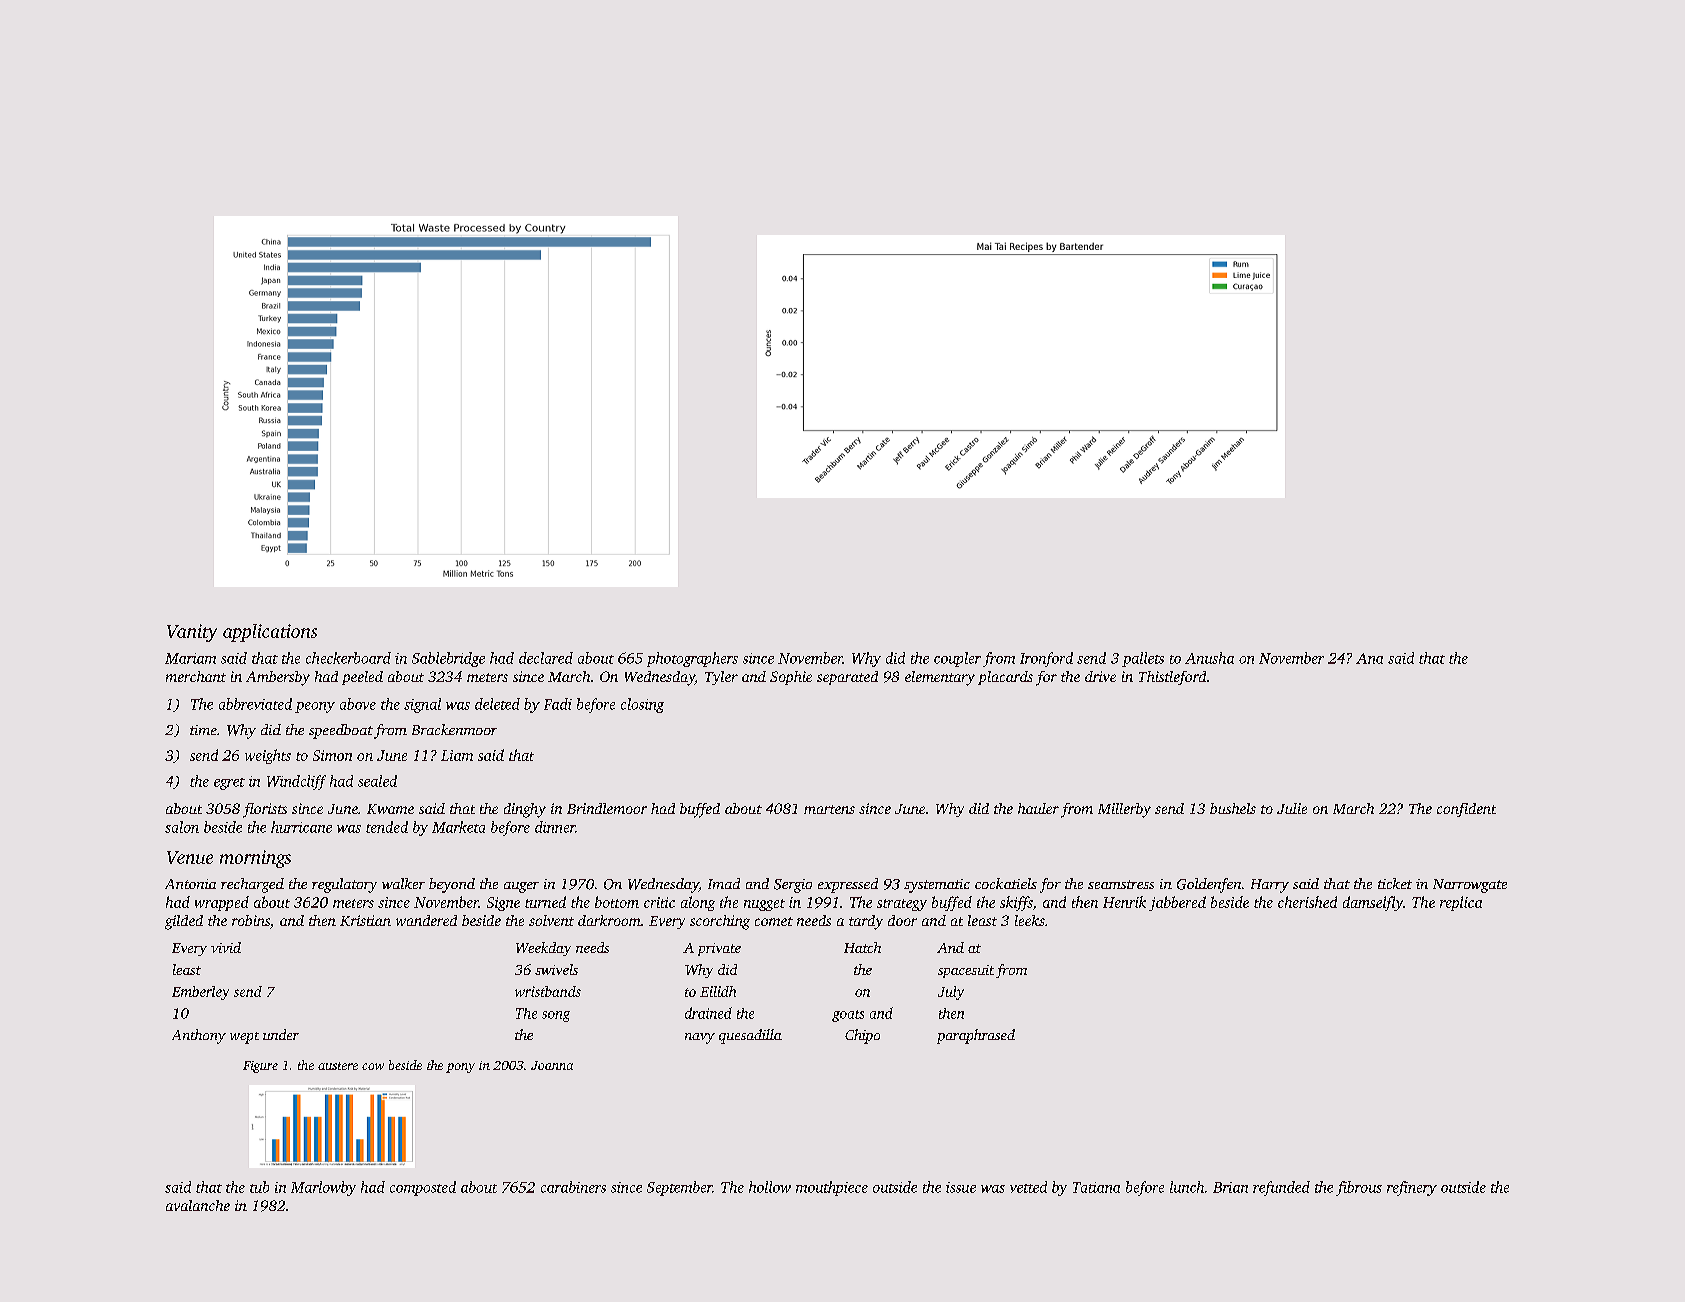 This screenshot has width=1685, height=1302. I want to click on Imad, so click(724, 883).
